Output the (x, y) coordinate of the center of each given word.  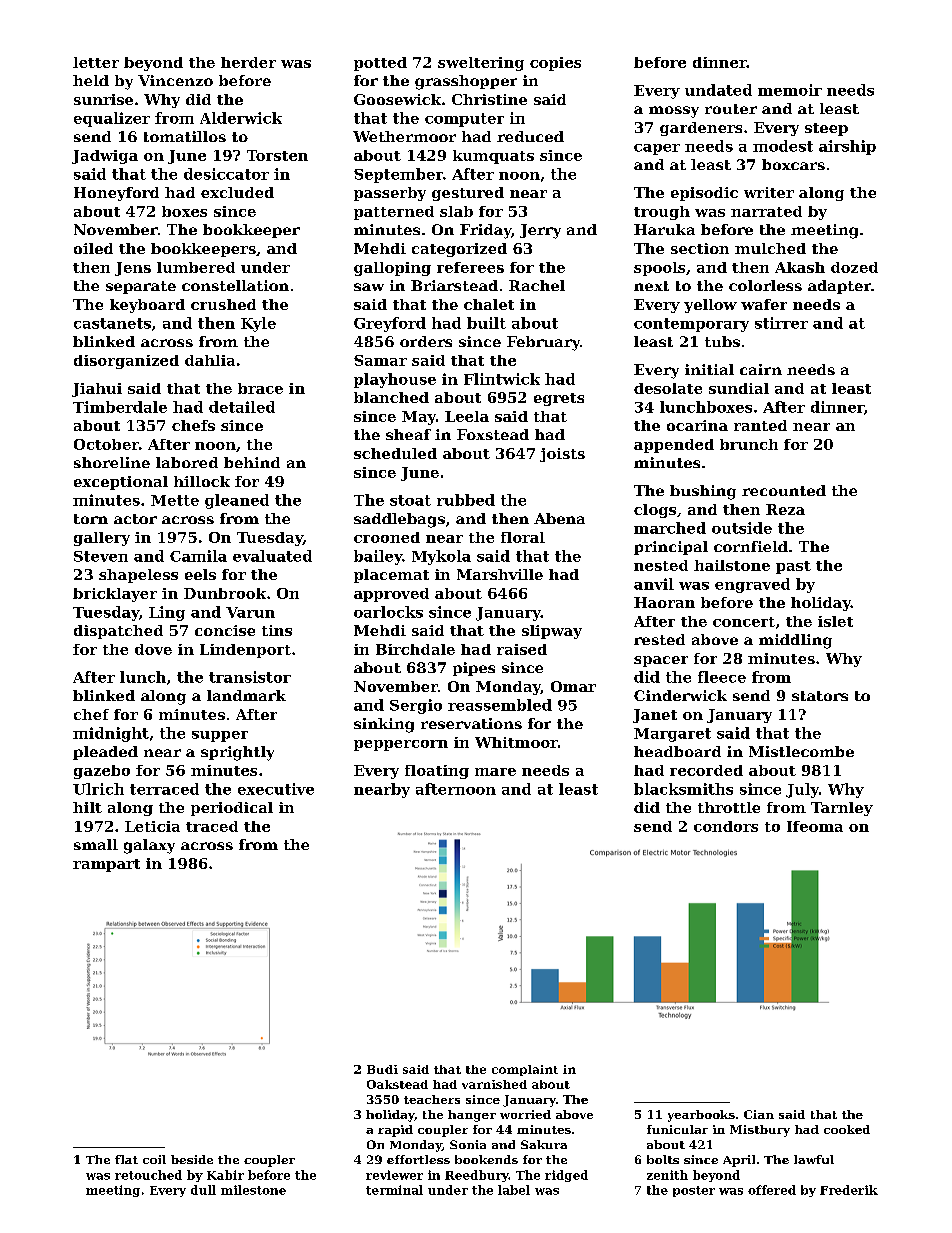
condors (726, 826)
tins (277, 630)
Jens (133, 269)
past (793, 567)
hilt (87, 807)
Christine (489, 99)
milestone (253, 1190)
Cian (759, 1114)
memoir (790, 90)
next (651, 286)
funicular (677, 1129)
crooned (387, 537)
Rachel (537, 285)
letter (96, 62)
